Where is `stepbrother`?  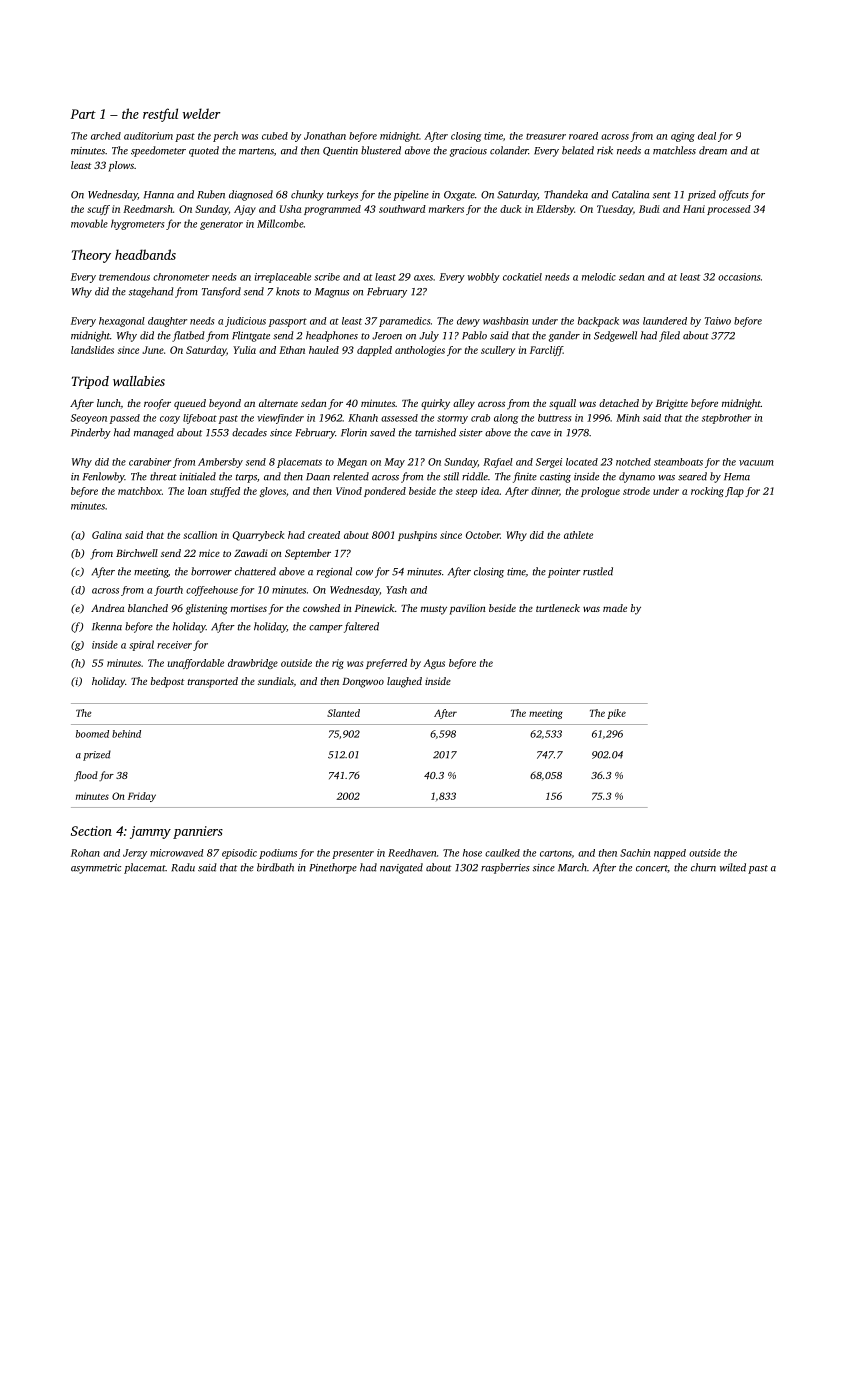 stepbrother is located at coordinates (726, 419).
